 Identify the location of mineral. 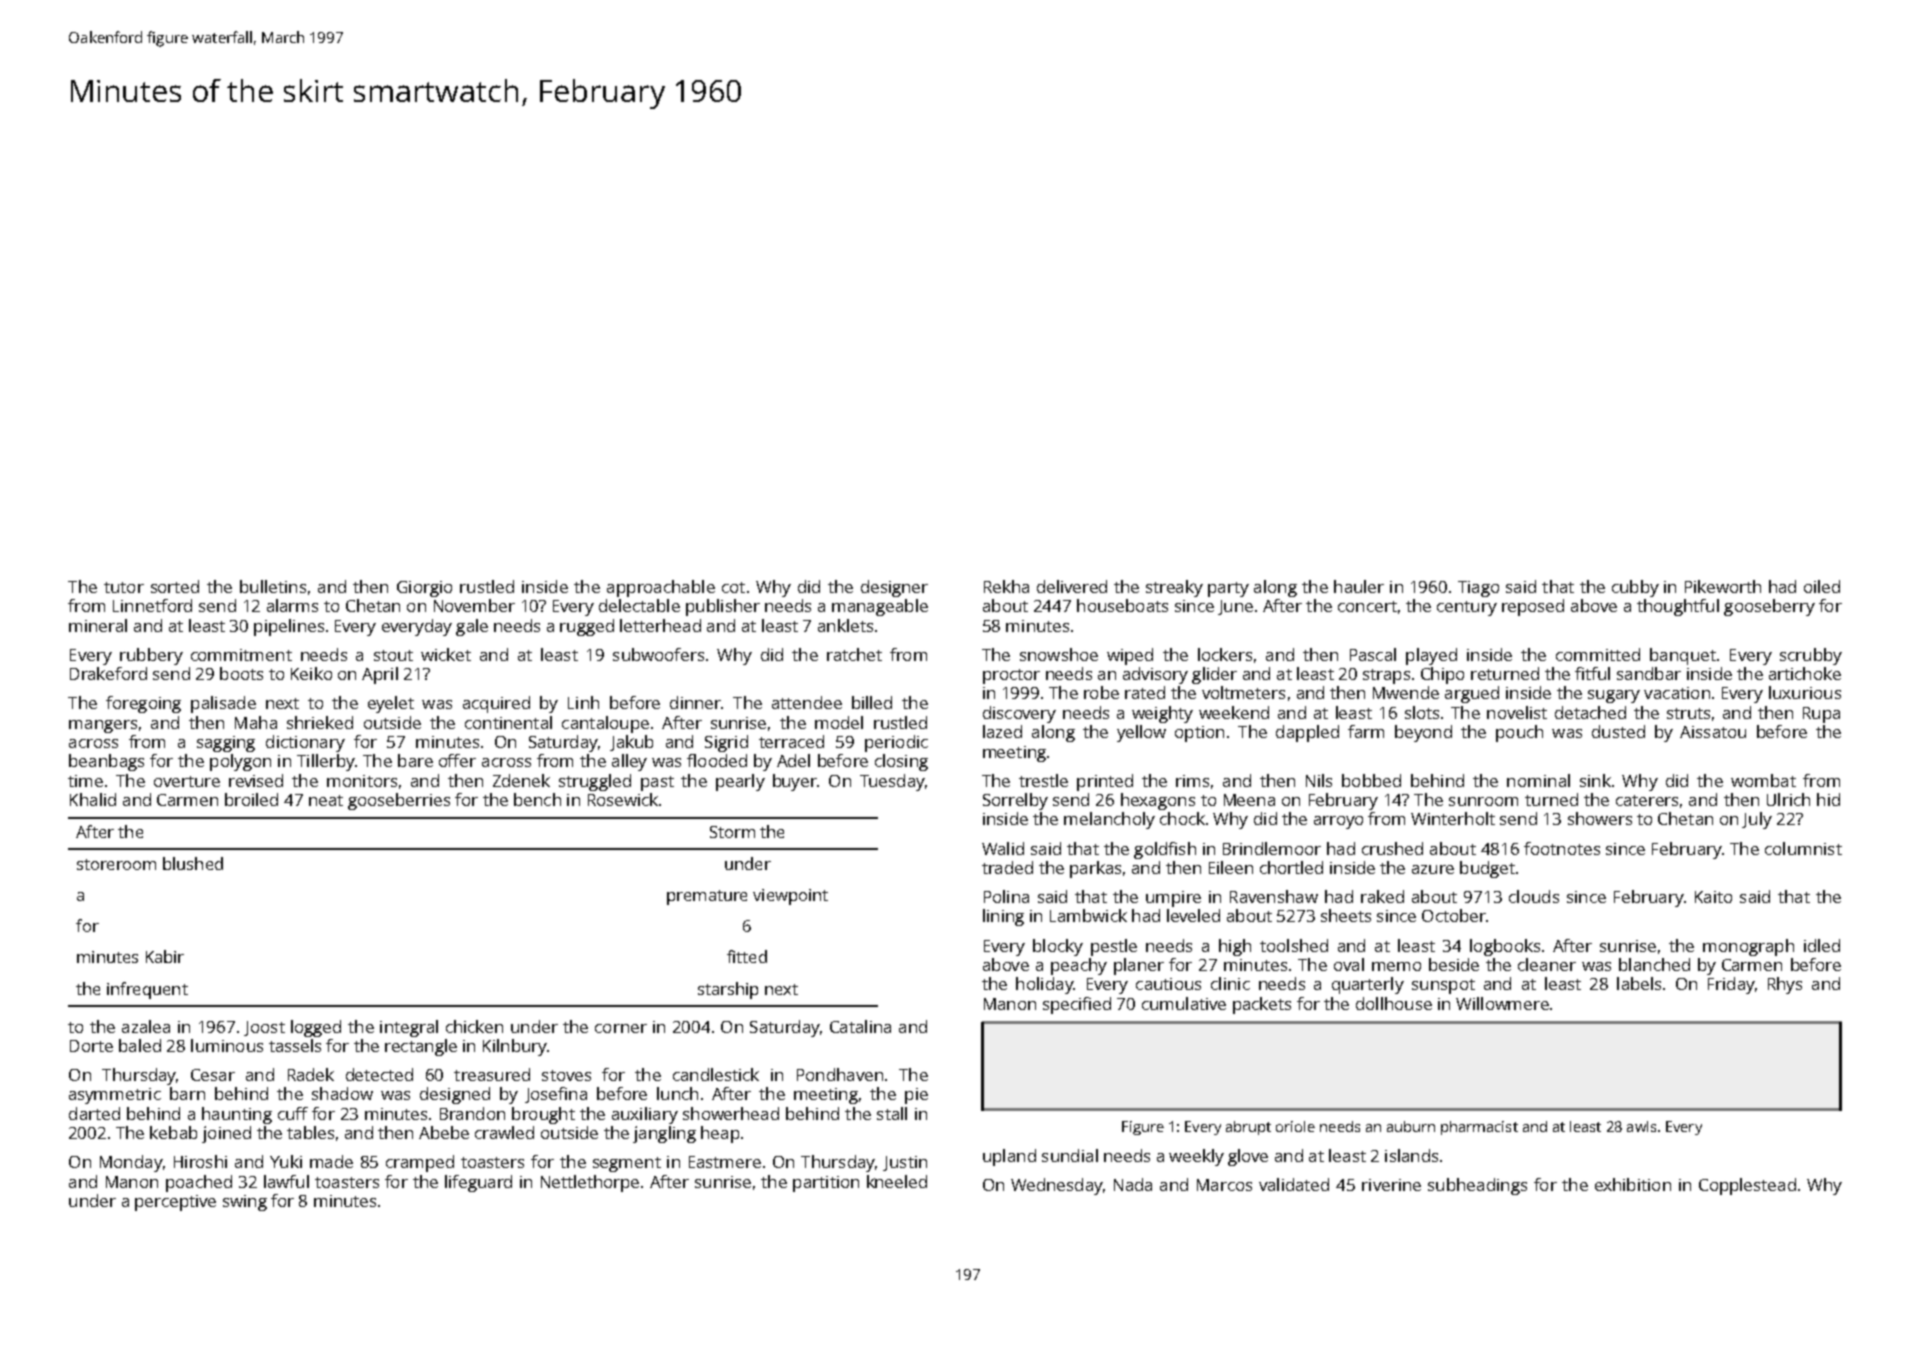
(98, 625).
